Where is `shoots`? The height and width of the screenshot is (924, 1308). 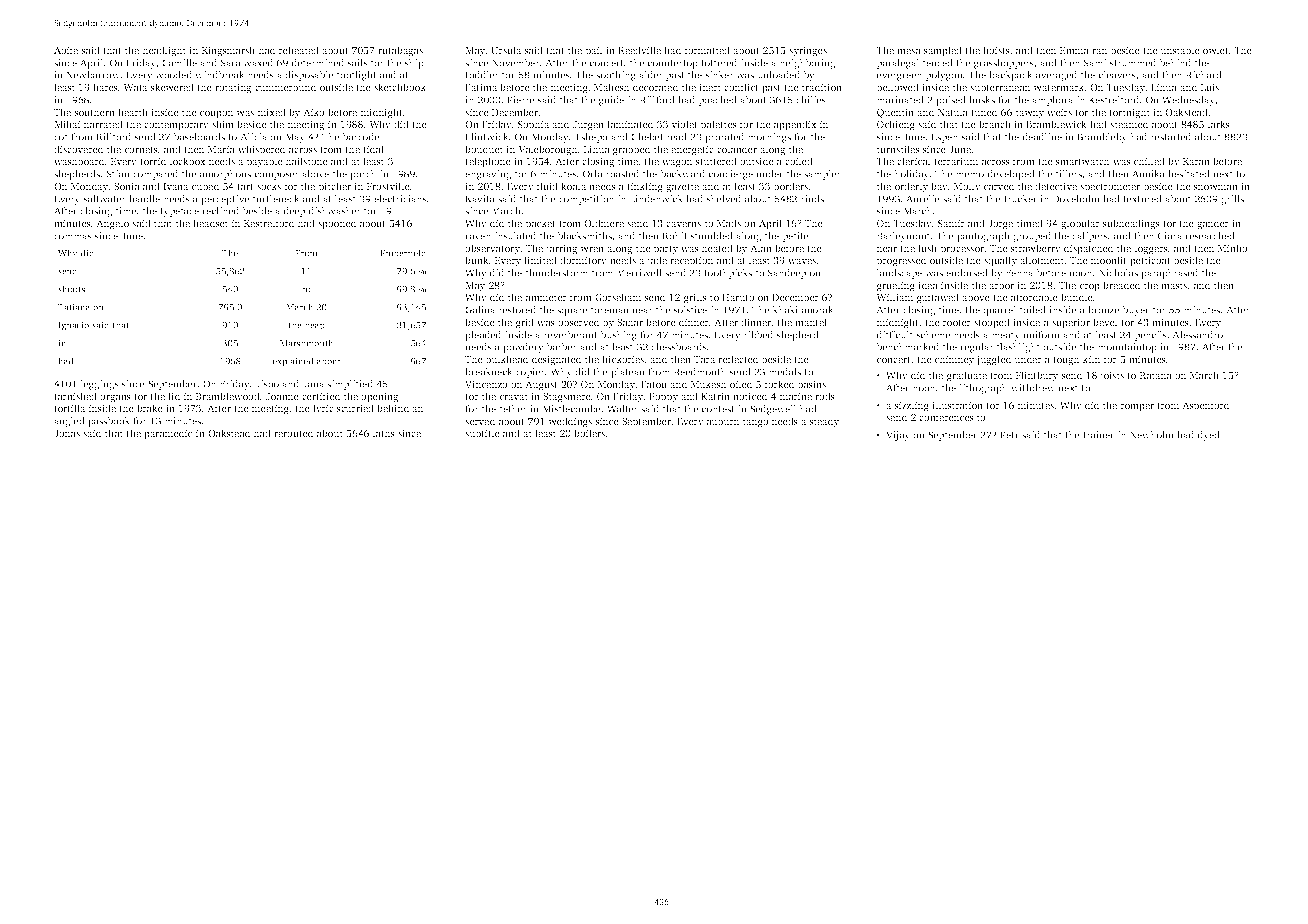
shoots is located at coordinates (71, 289).
